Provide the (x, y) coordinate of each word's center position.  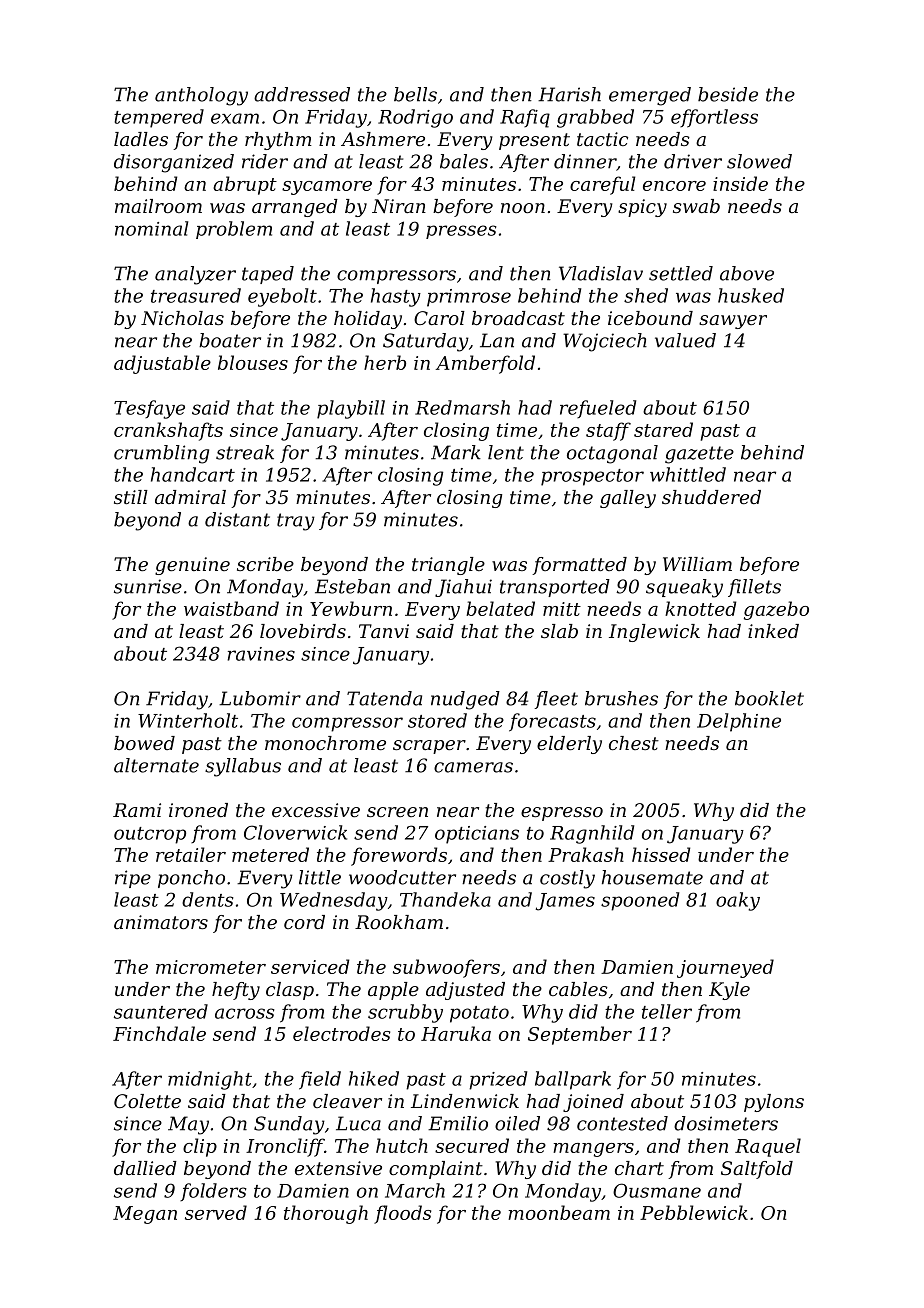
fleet (556, 700)
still (131, 497)
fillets (754, 588)
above (747, 273)
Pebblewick (694, 1212)
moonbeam (559, 1212)
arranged (295, 208)
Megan (145, 1215)
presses (461, 232)
